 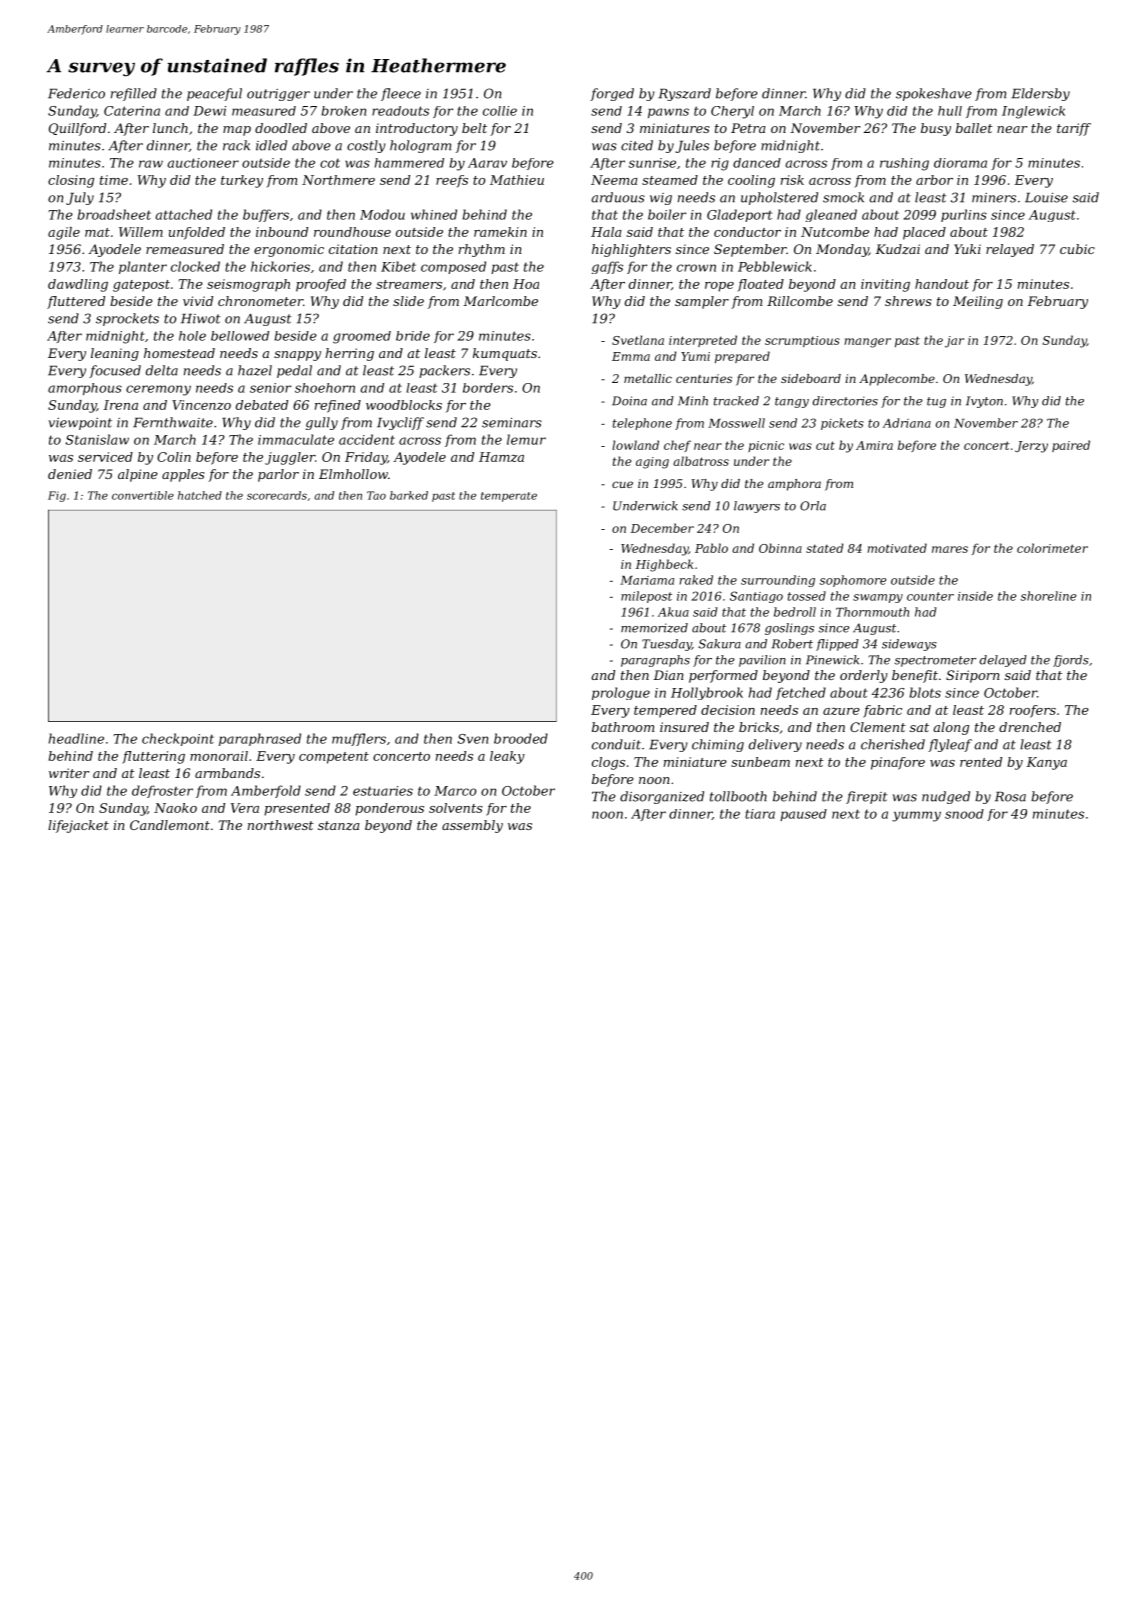 I want to click on mufflers, so click(x=359, y=739).
